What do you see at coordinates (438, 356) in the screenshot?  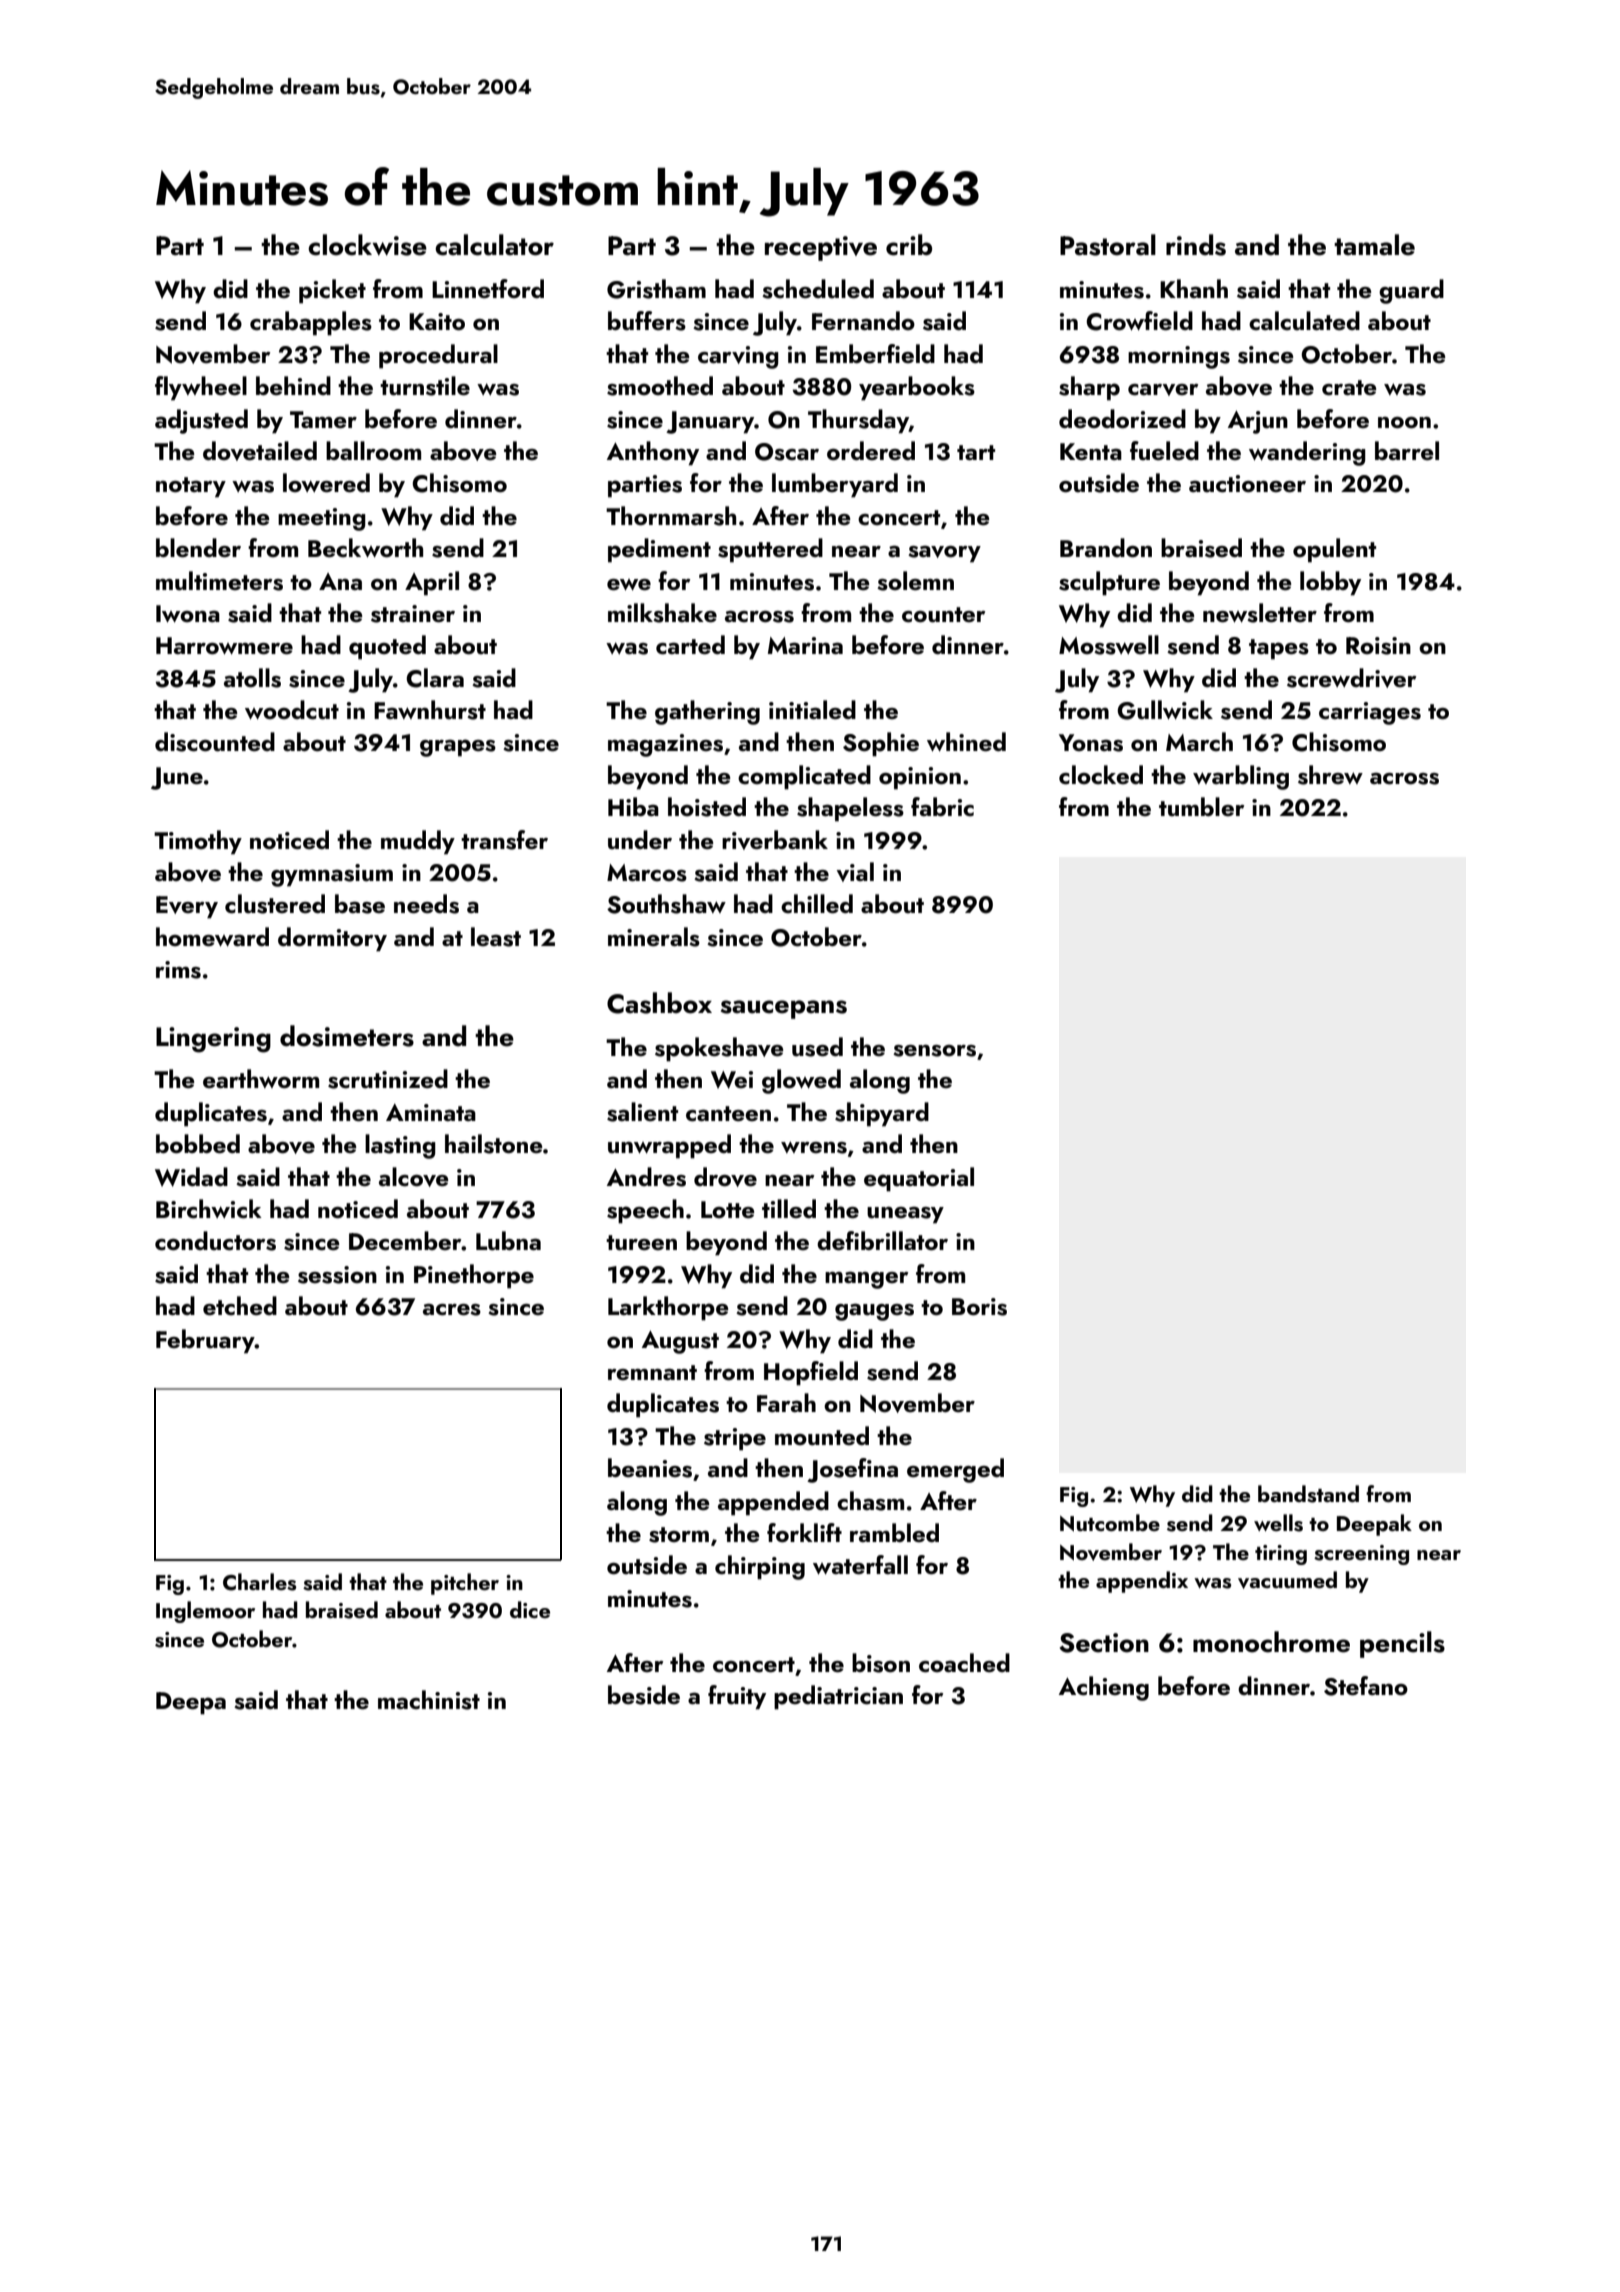 I see `procedural` at bounding box center [438, 356].
